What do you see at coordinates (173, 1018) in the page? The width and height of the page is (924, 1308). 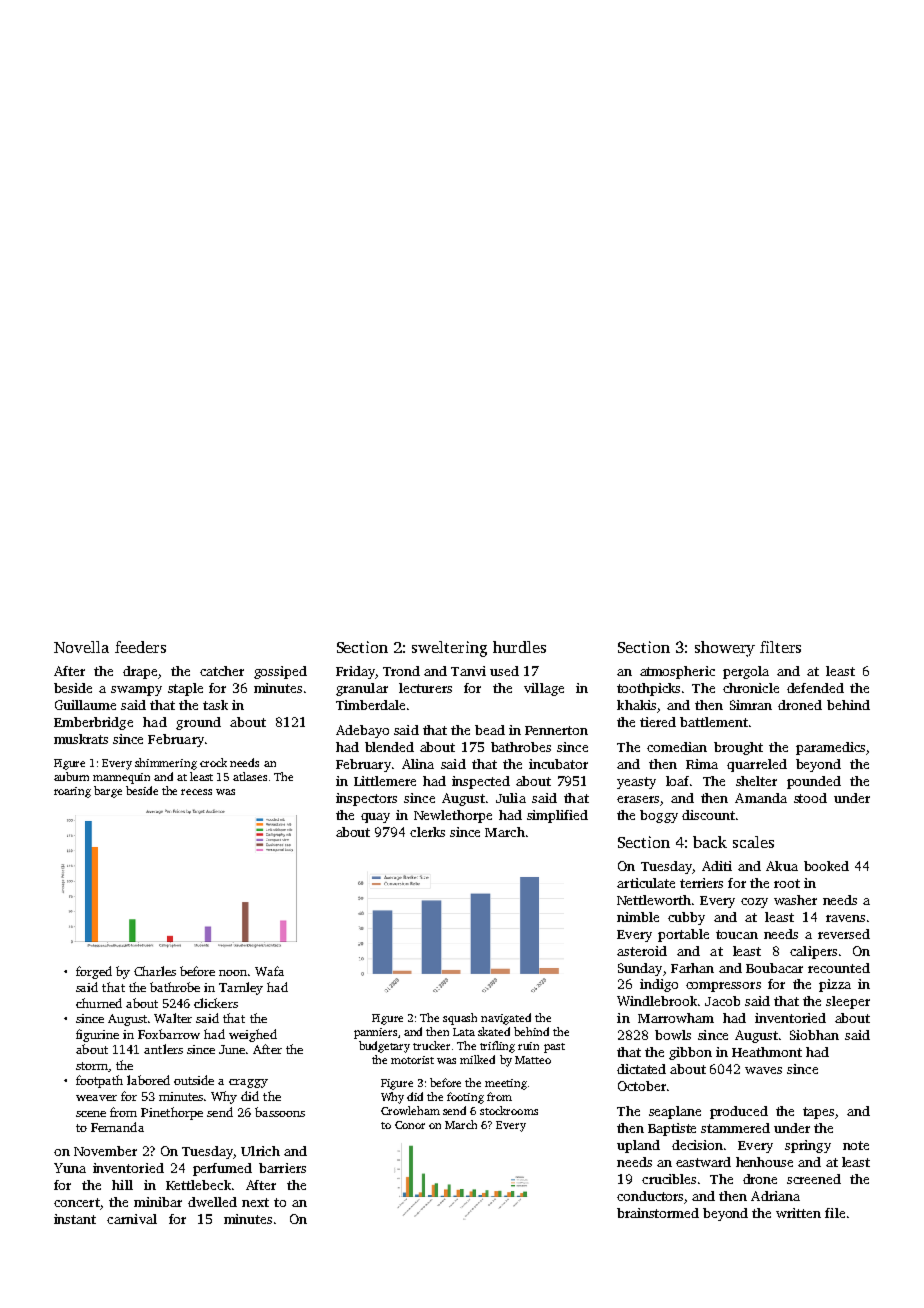 I see `Walter` at bounding box center [173, 1018].
